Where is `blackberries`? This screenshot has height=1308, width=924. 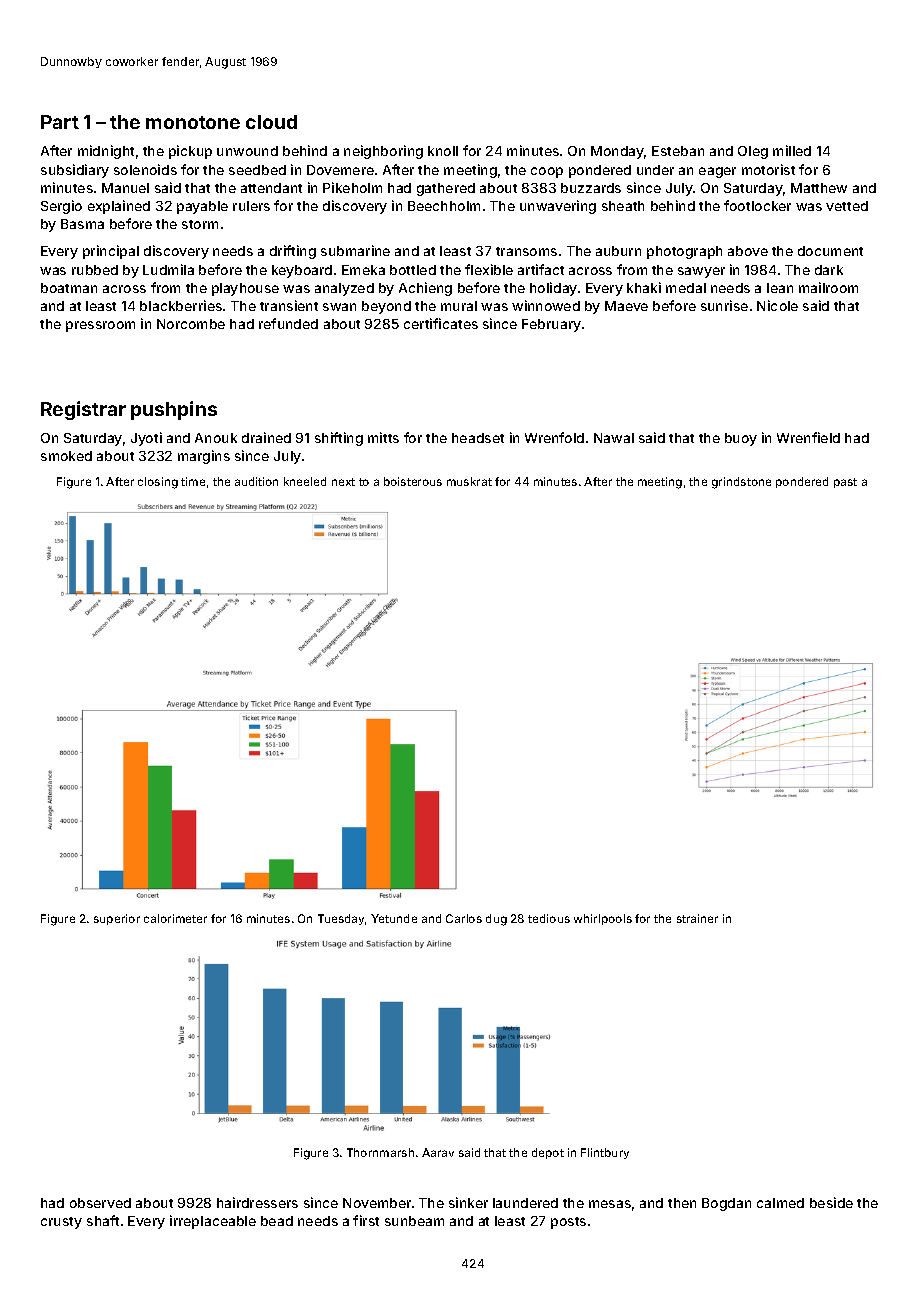
blackberries is located at coordinates (181, 305).
